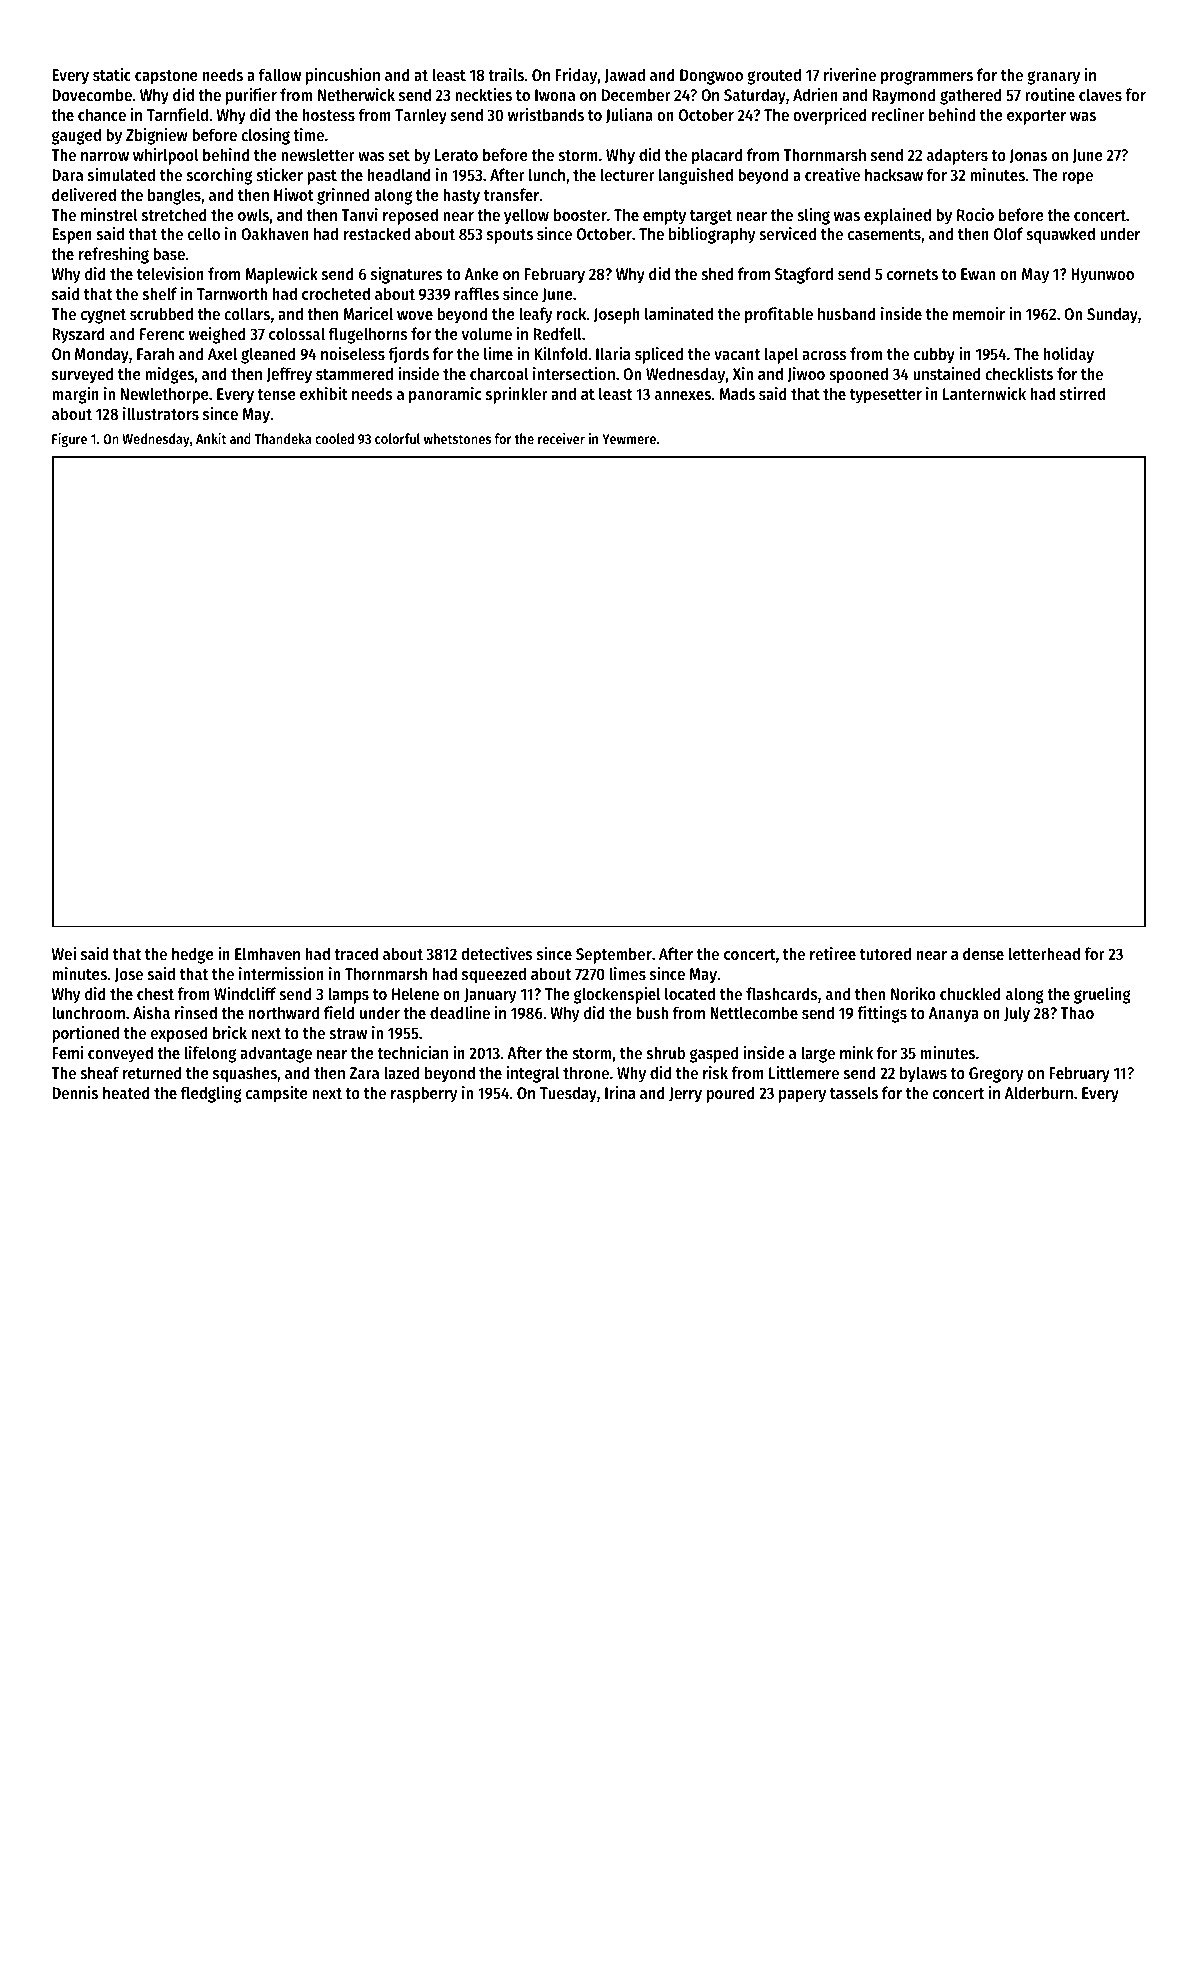 Image resolution: width=1198 pixels, height=1973 pixels. Describe the element at coordinates (506, 74) in the page. I see `trails` at that location.
